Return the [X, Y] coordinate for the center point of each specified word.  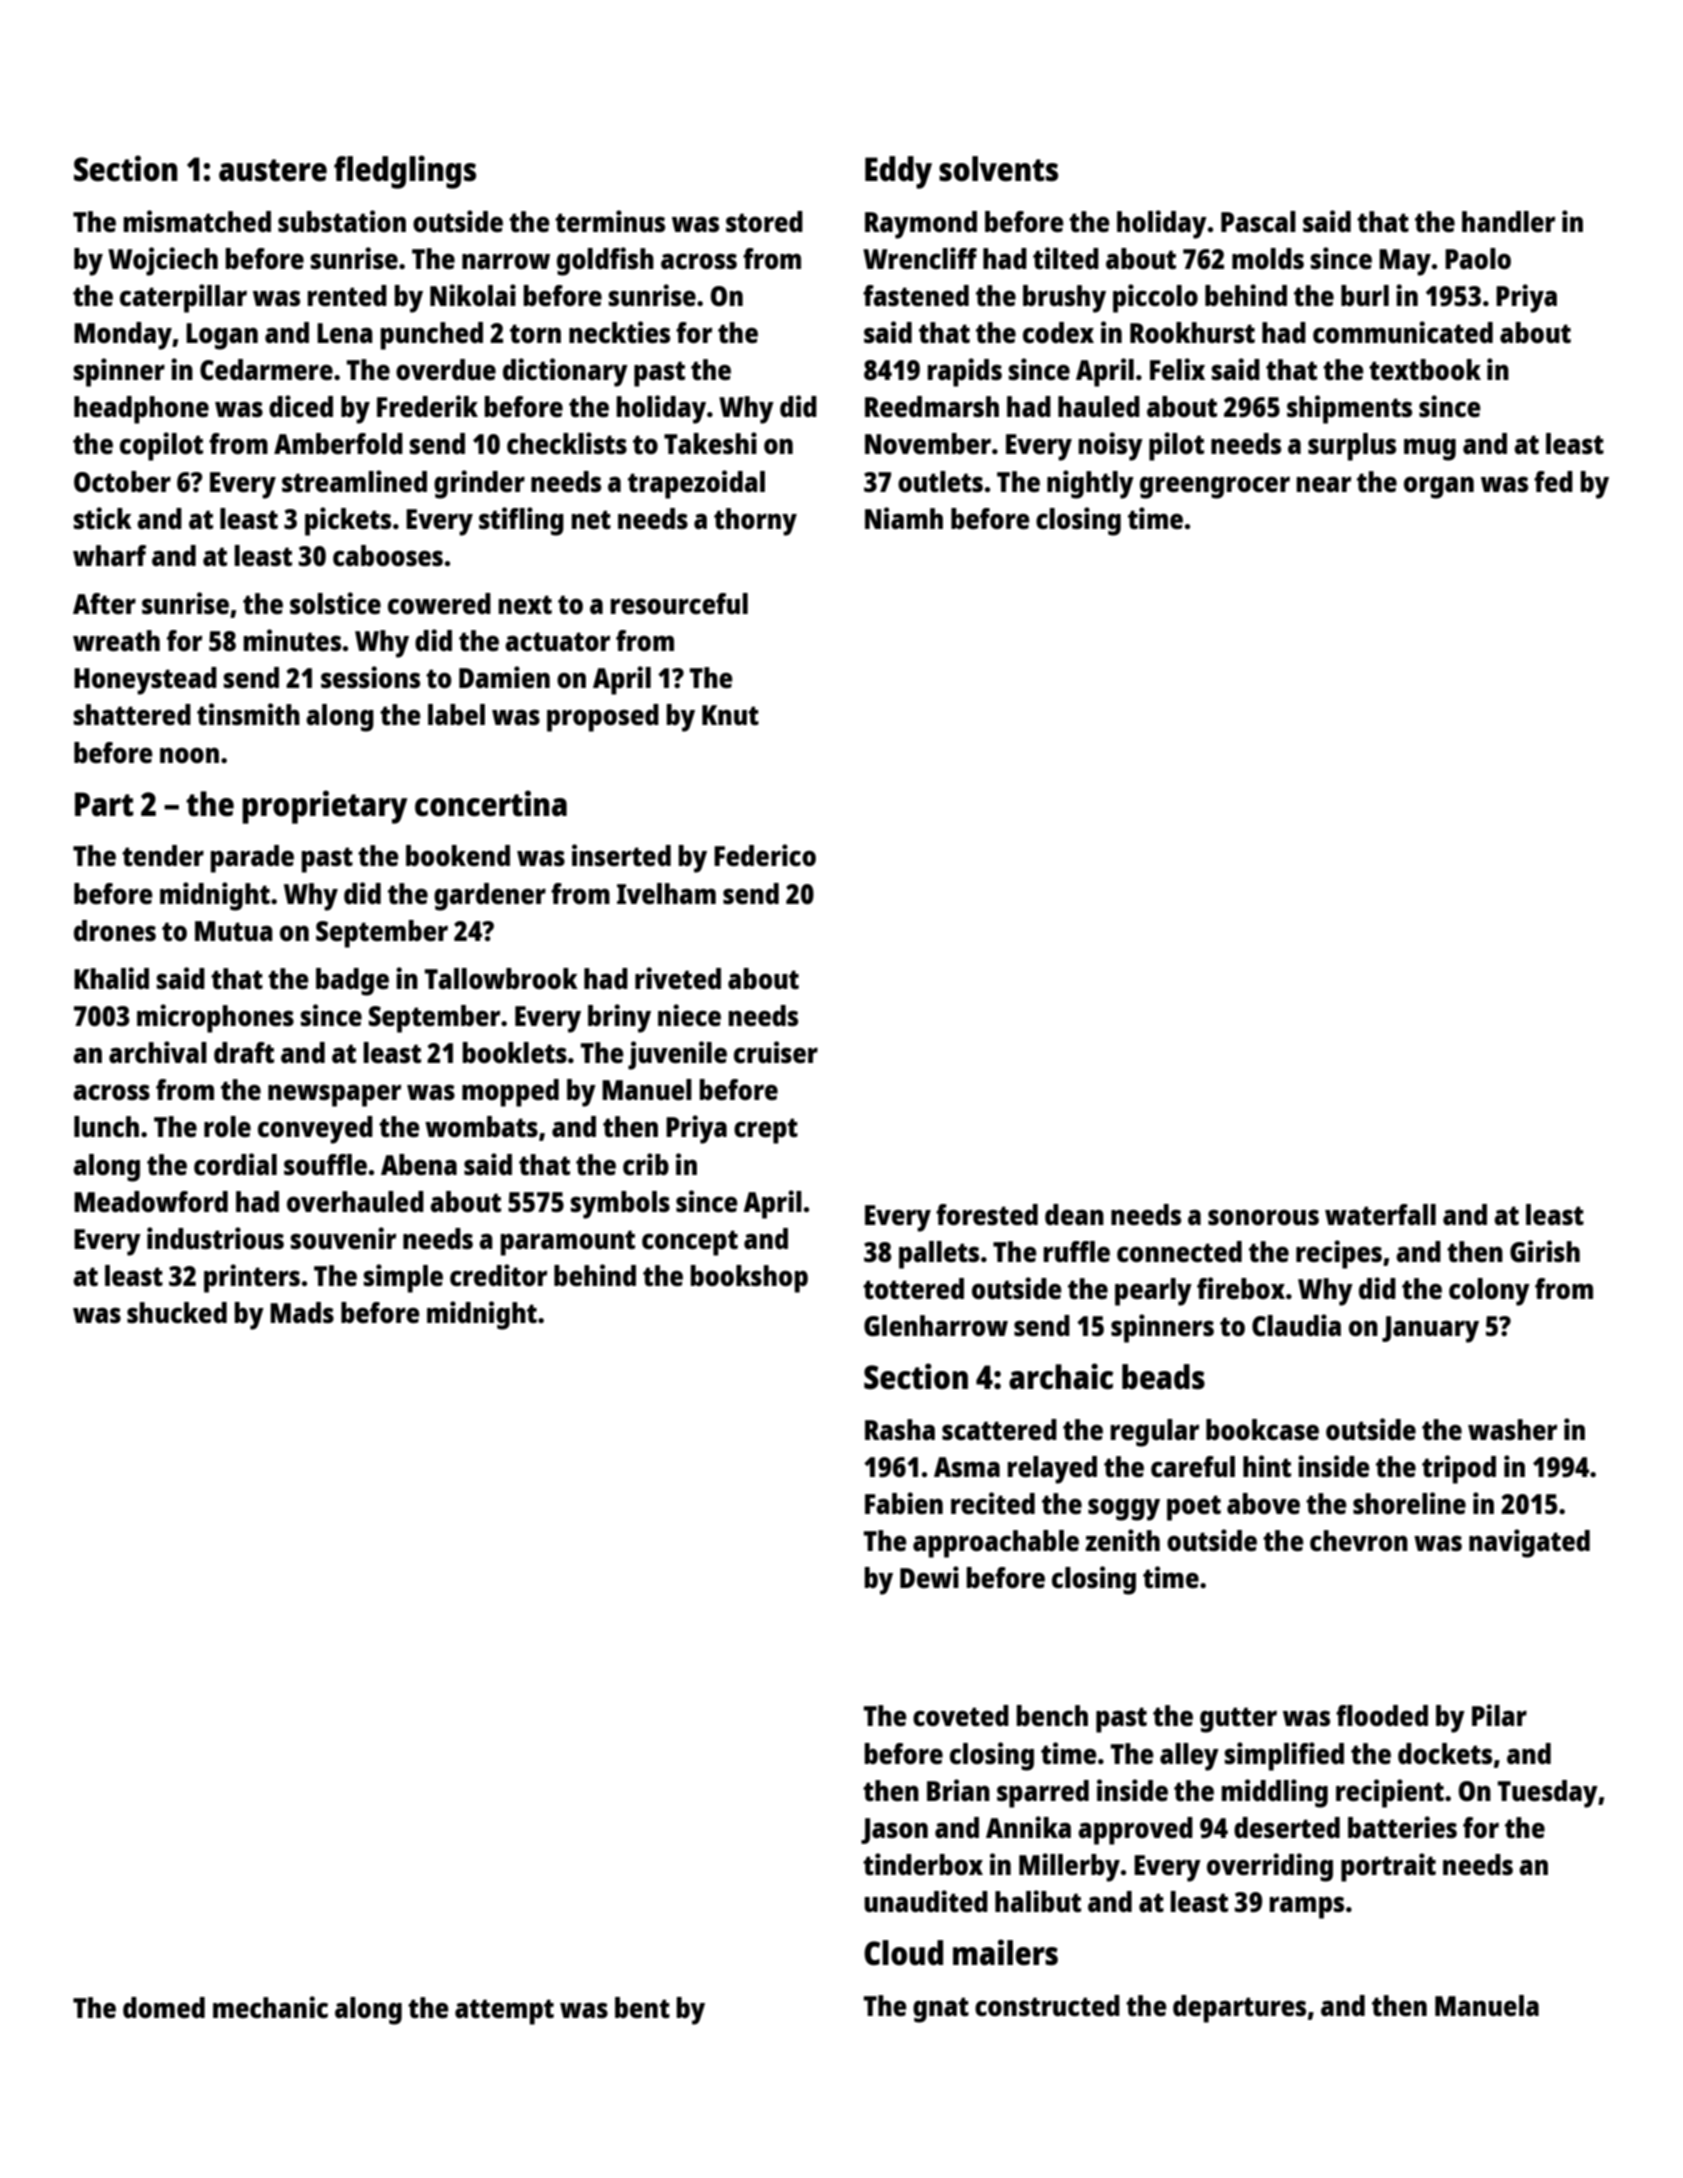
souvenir [343, 1238]
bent [642, 2007]
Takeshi [710, 443]
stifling [521, 521]
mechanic [270, 2007]
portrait [1388, 1867]
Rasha [900, 1429]
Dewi [929, 1577]
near [1323, 484]
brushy [1064, 299]
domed [164, 2007]
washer [1512, 1429]
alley [1189, 1757]
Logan [222, 336]
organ [1439, 487]
